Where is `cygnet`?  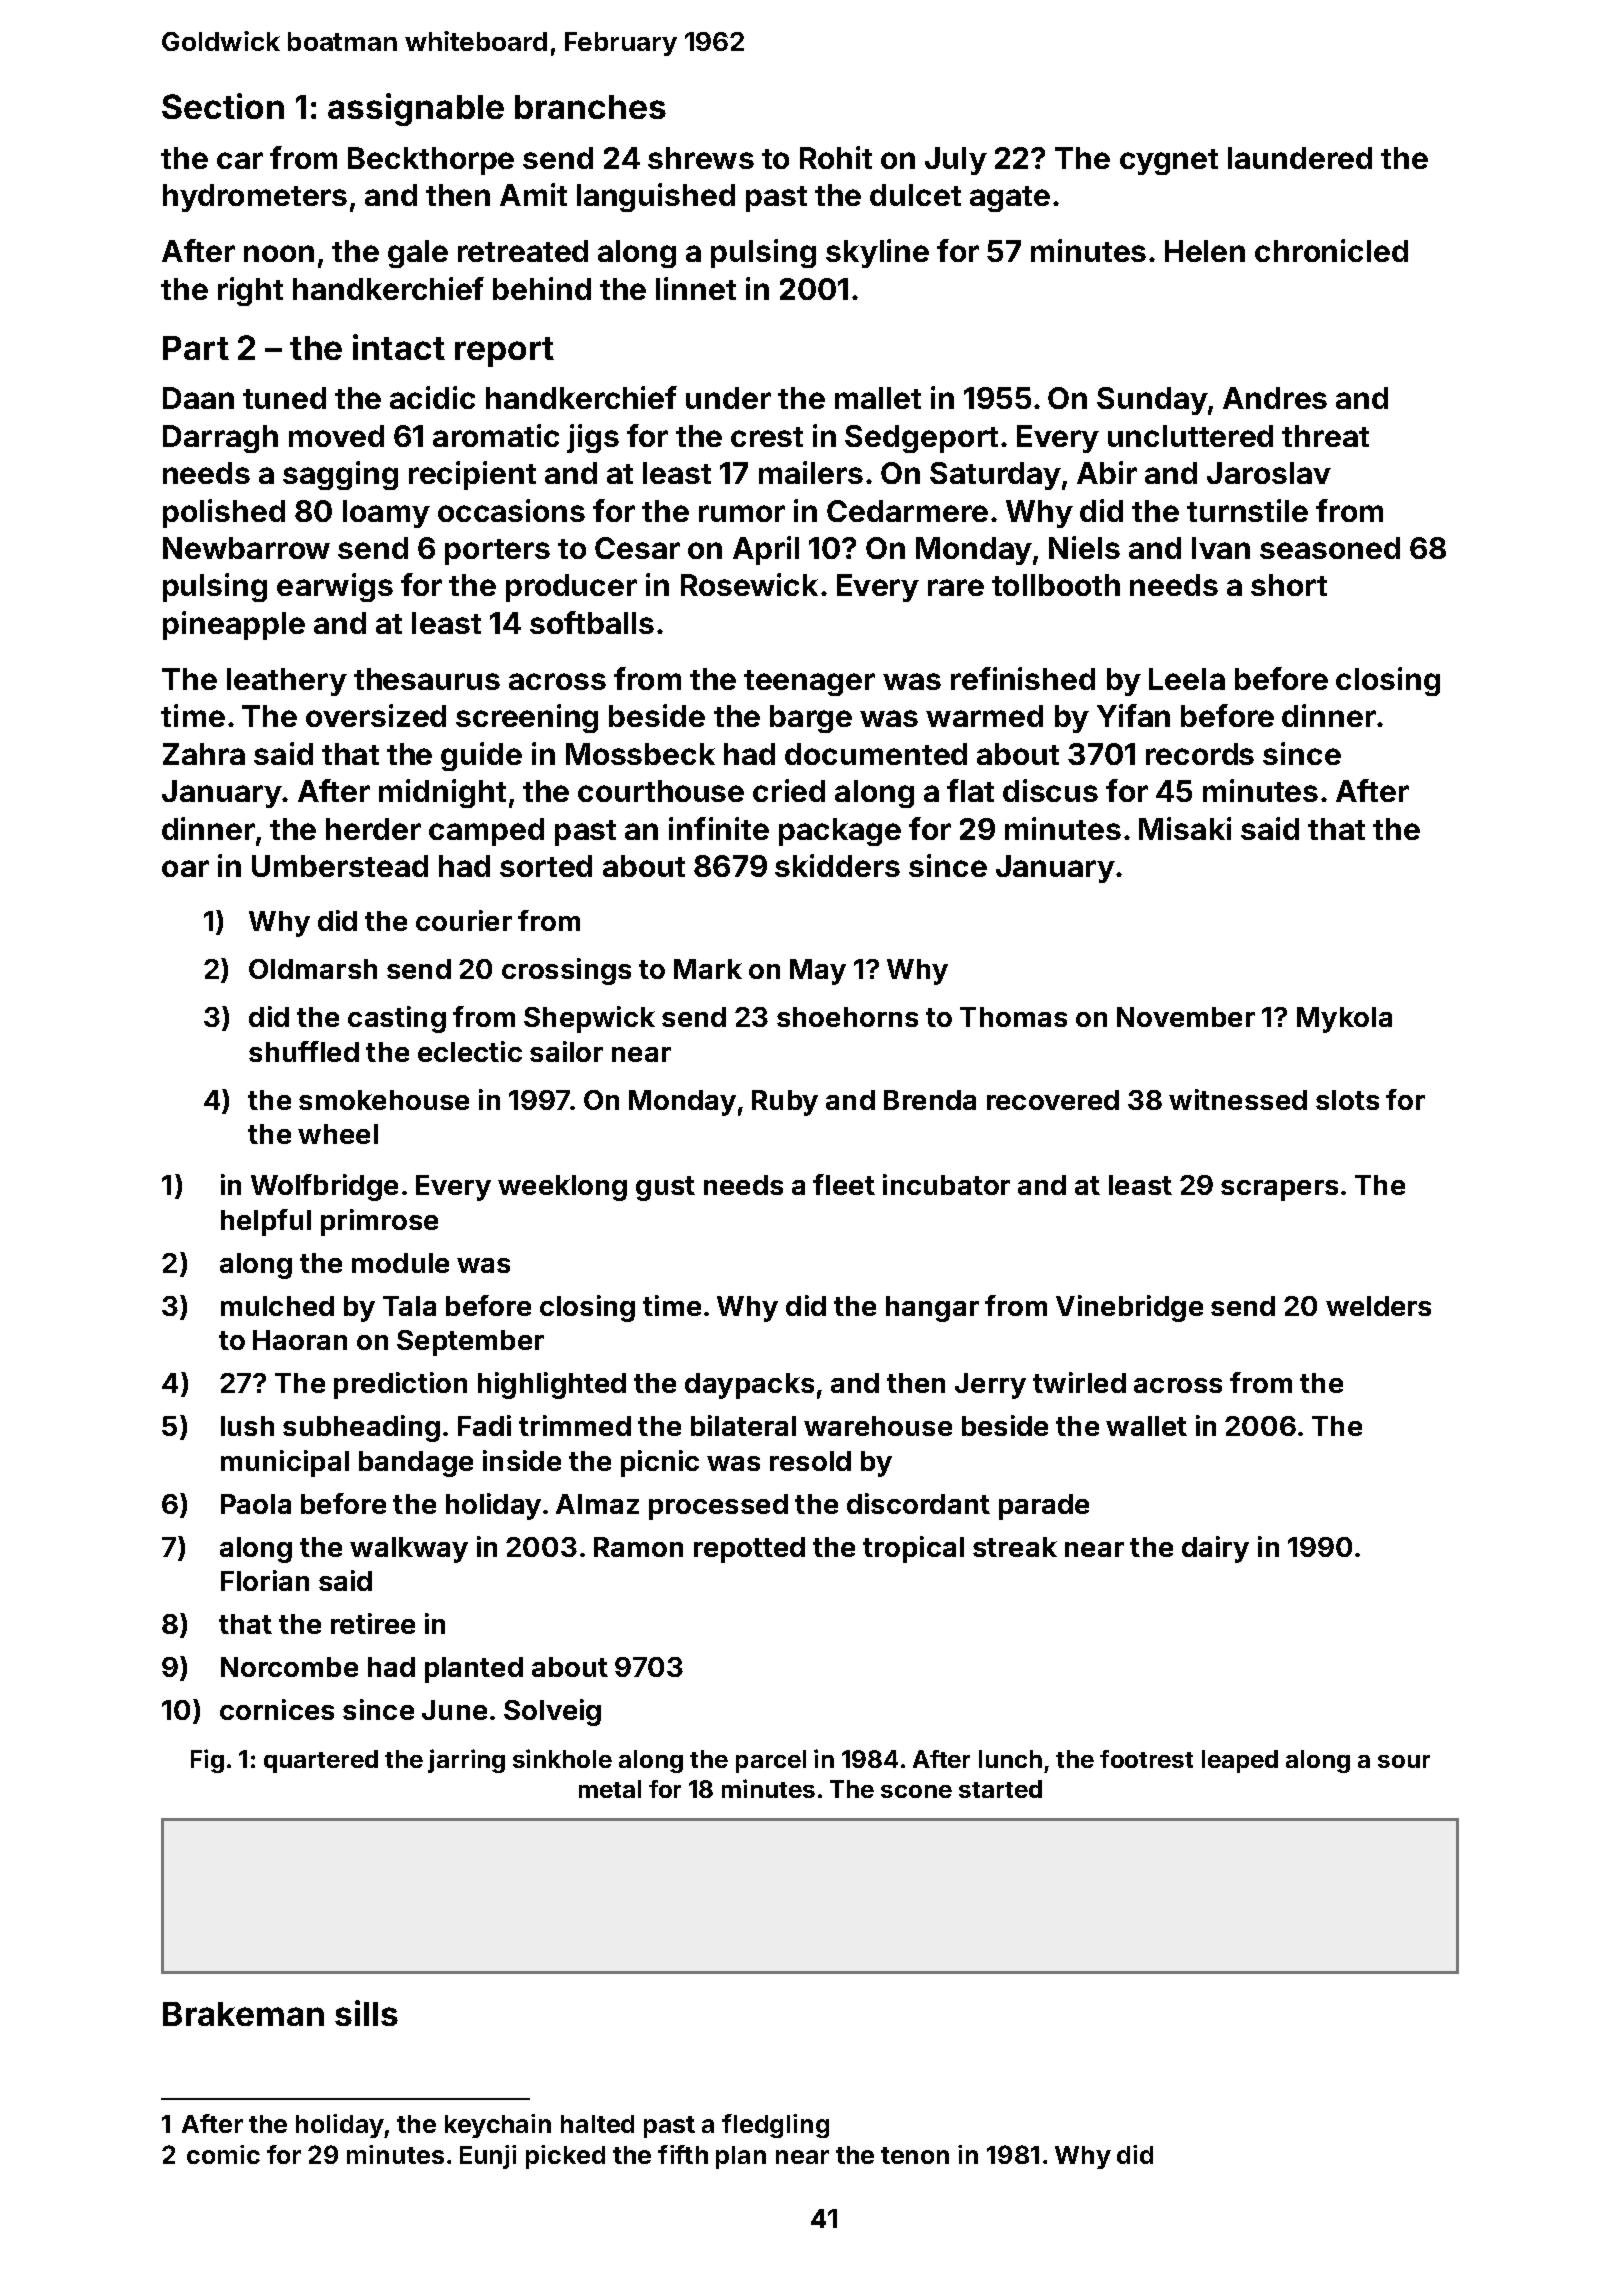
cygnet is located at coordinates (1169, 162).
